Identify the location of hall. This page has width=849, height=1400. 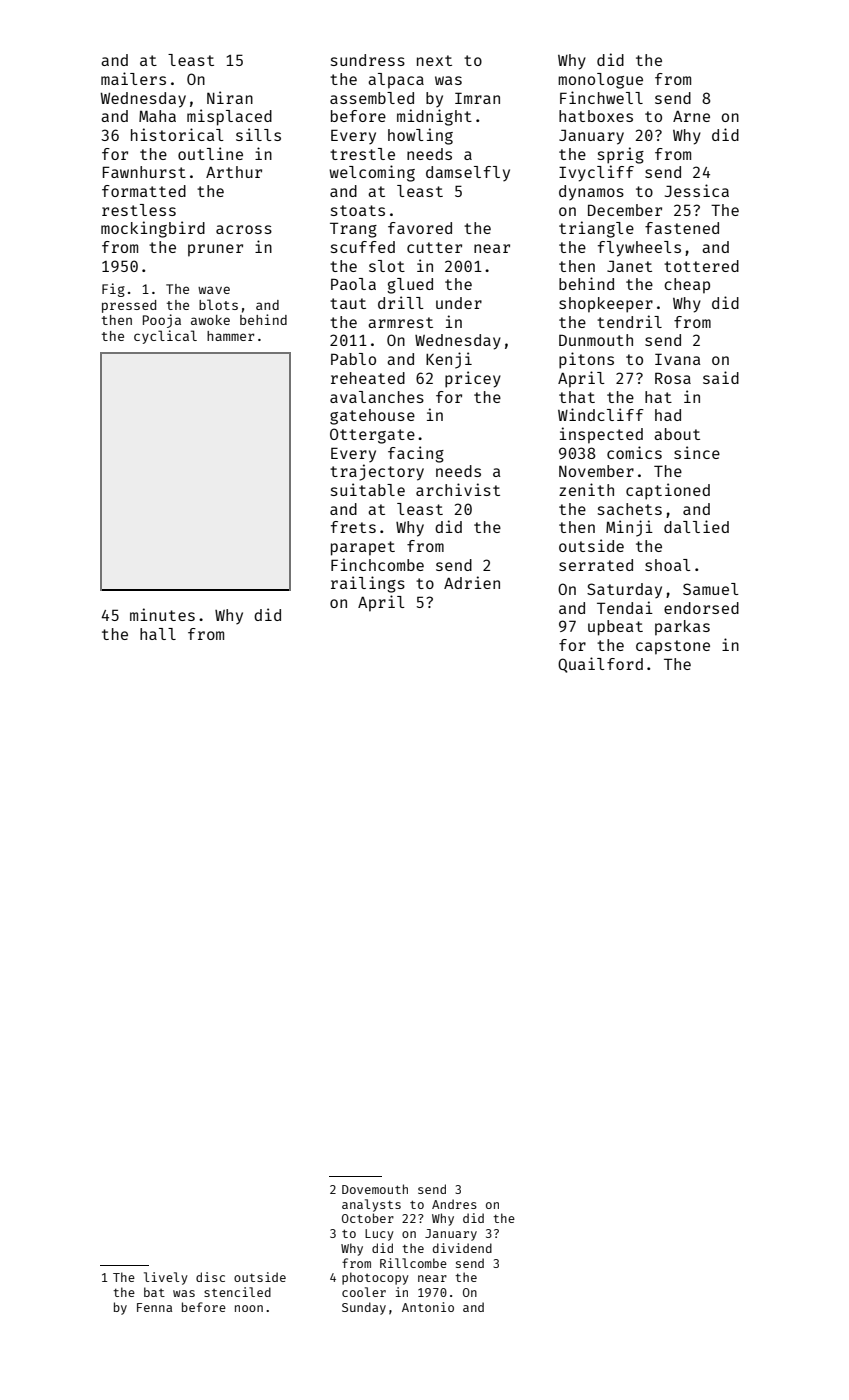
(158, 634).
